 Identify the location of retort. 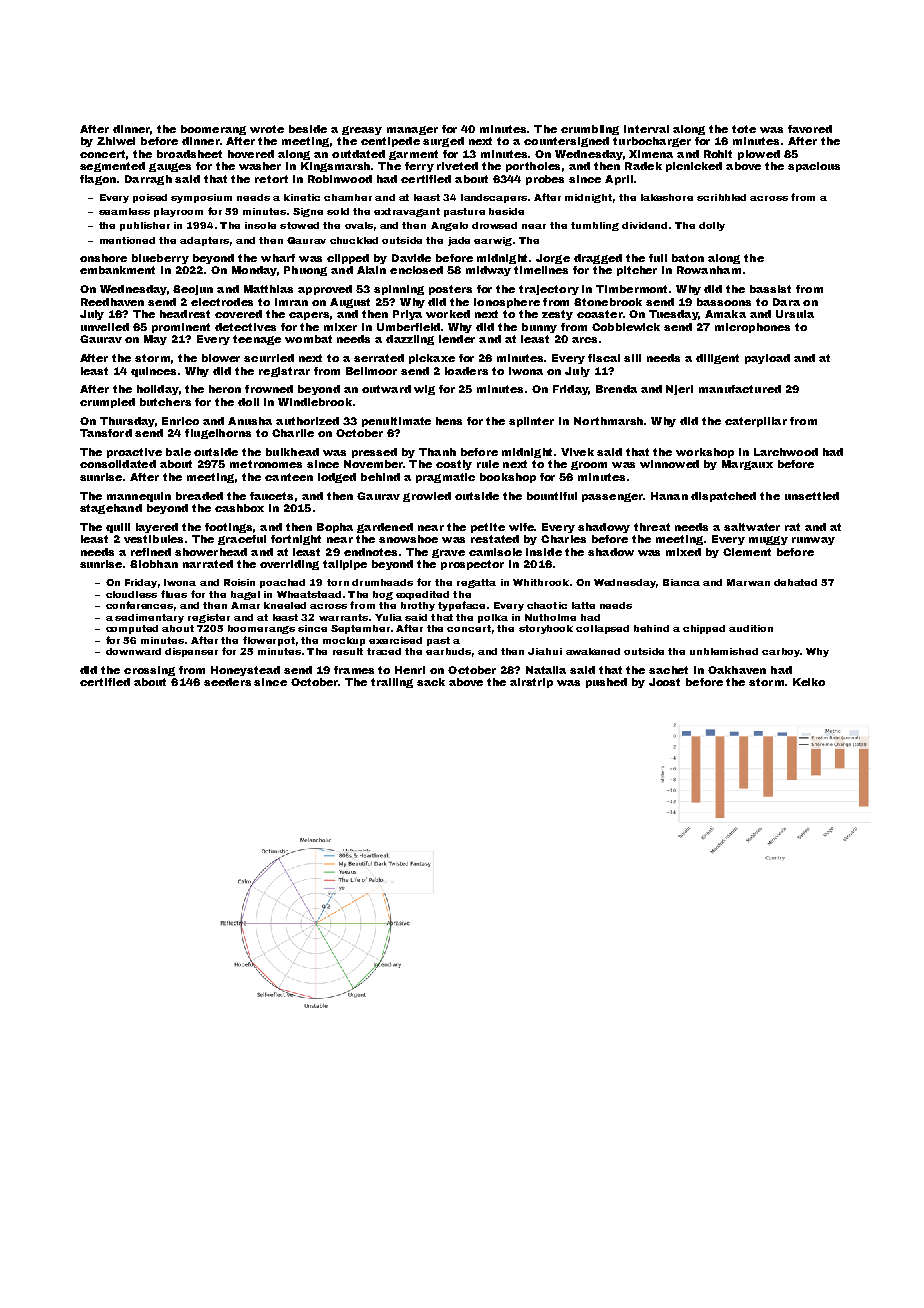
(271, 179).
